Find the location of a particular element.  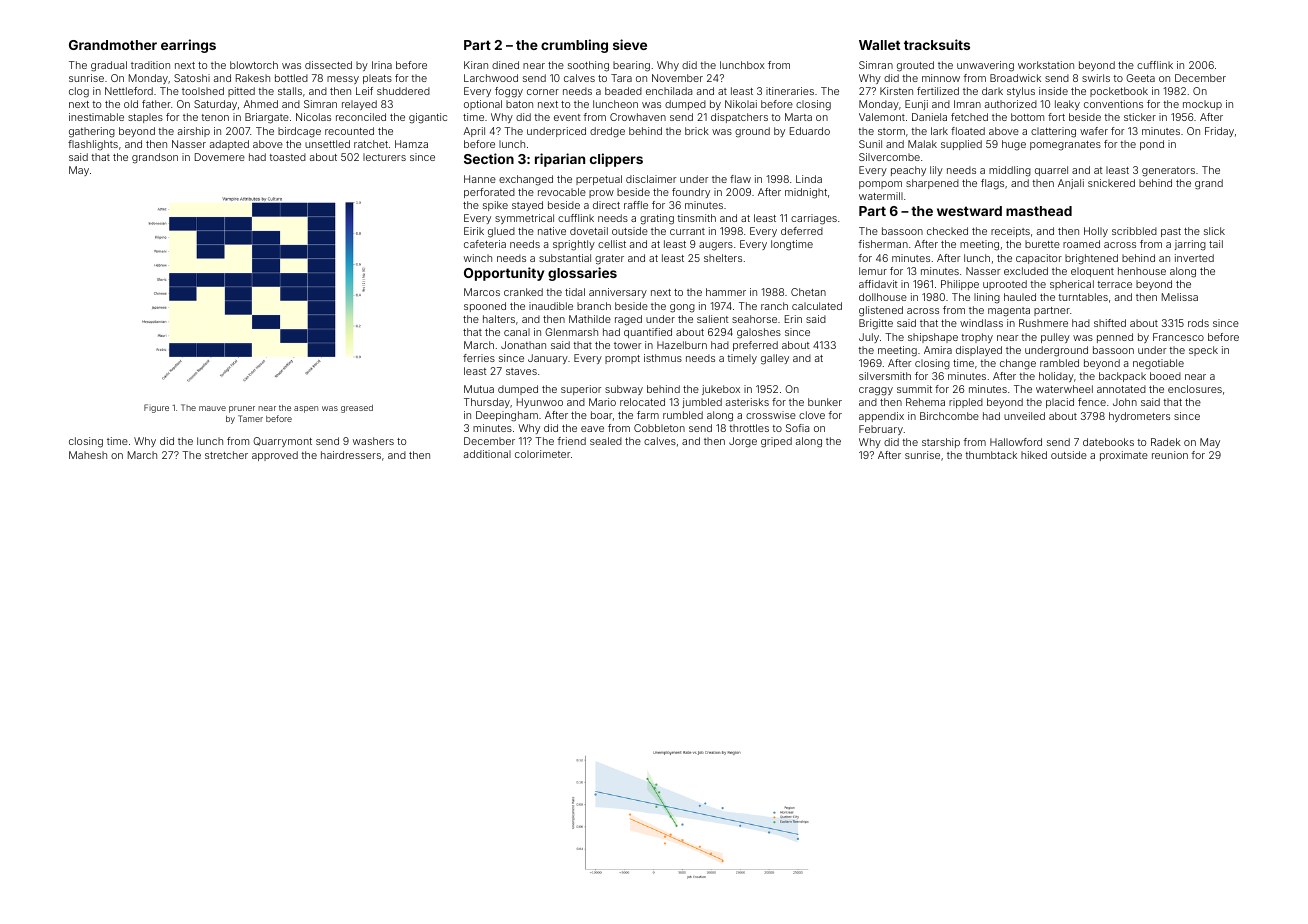

mauve is located at coordinates (212, 408).
